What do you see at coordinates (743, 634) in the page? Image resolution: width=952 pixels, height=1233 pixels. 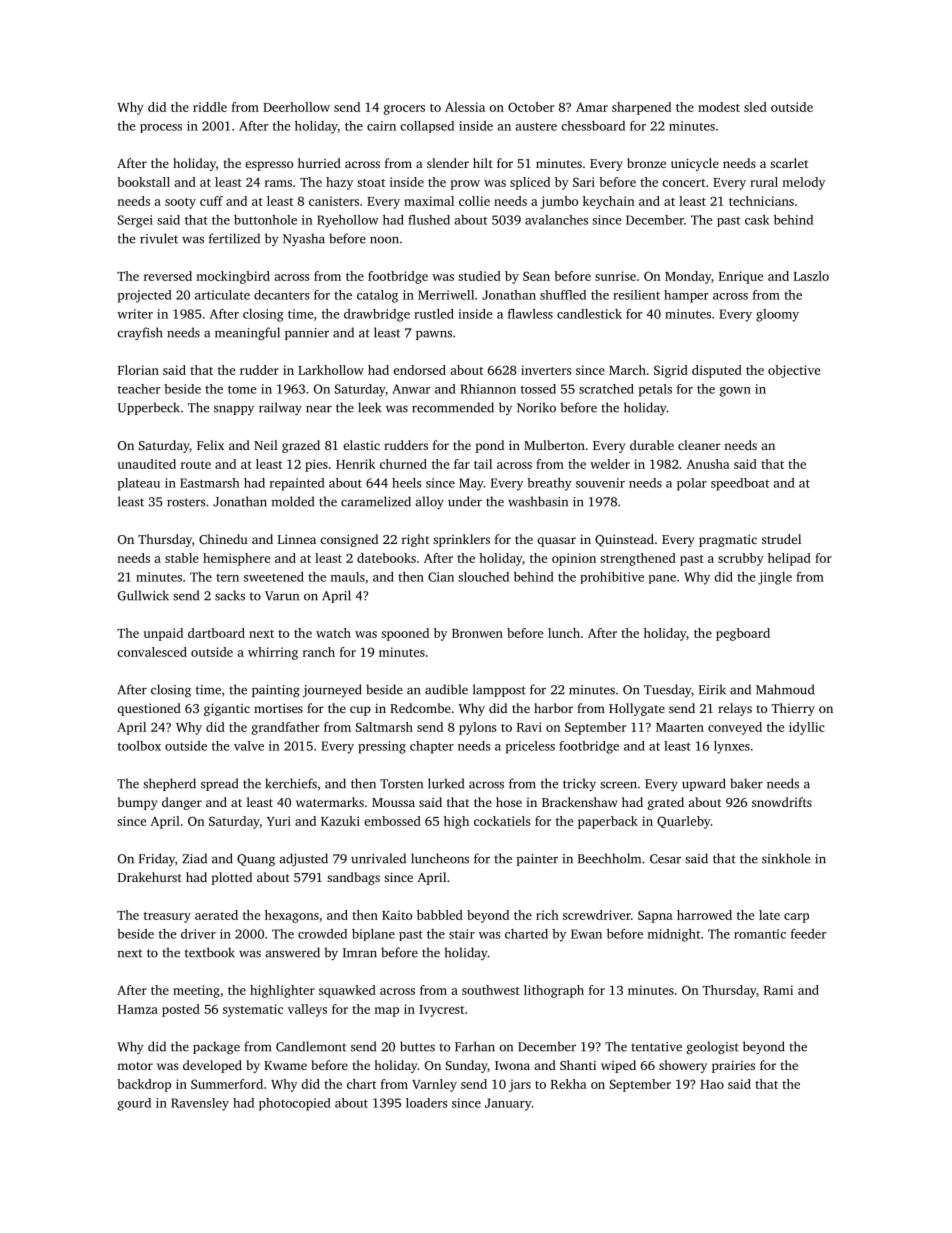 I see `pegboard` at bounding box center [743, 634].
